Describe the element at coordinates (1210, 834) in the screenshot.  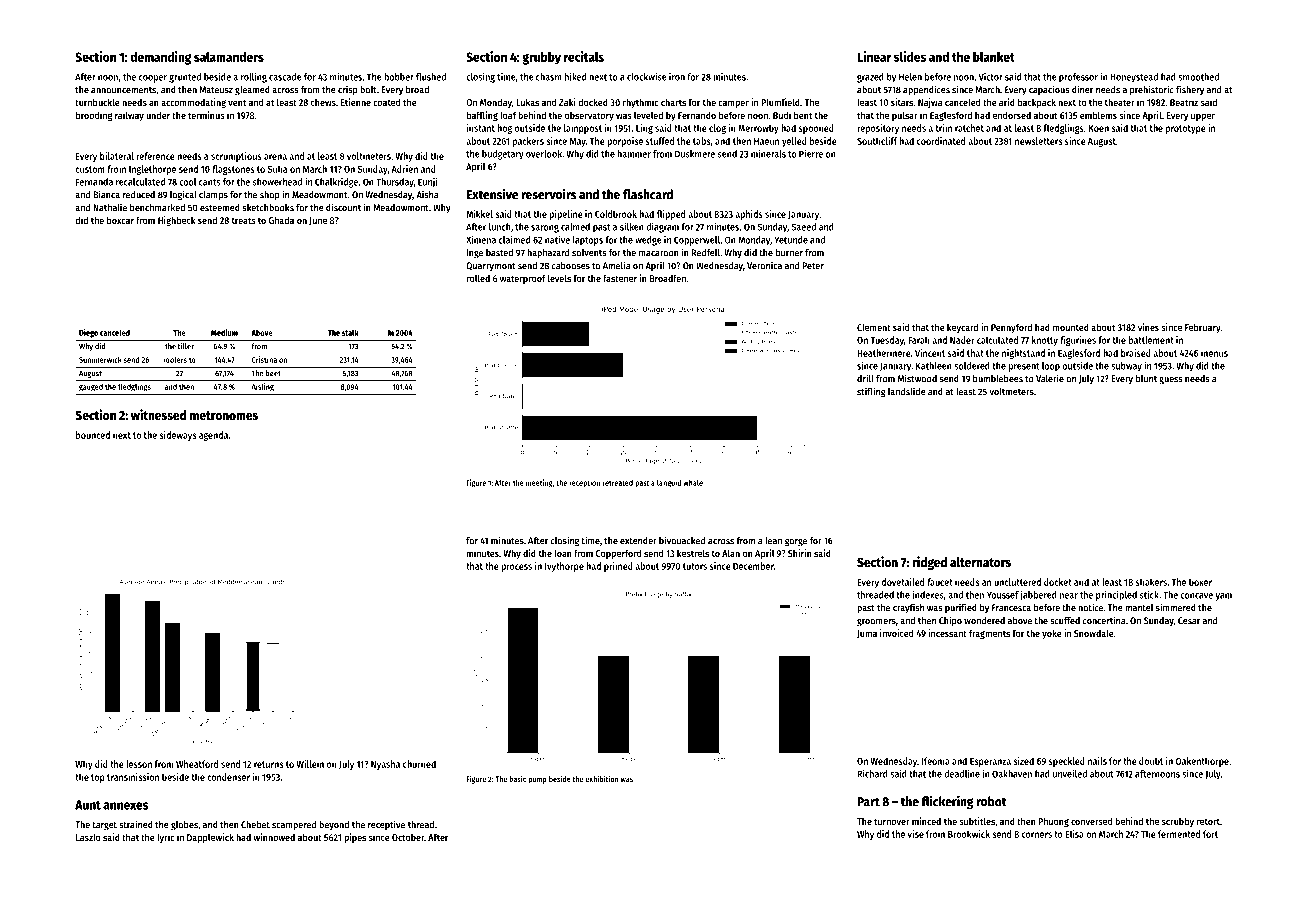
I see `fort` at that location.
